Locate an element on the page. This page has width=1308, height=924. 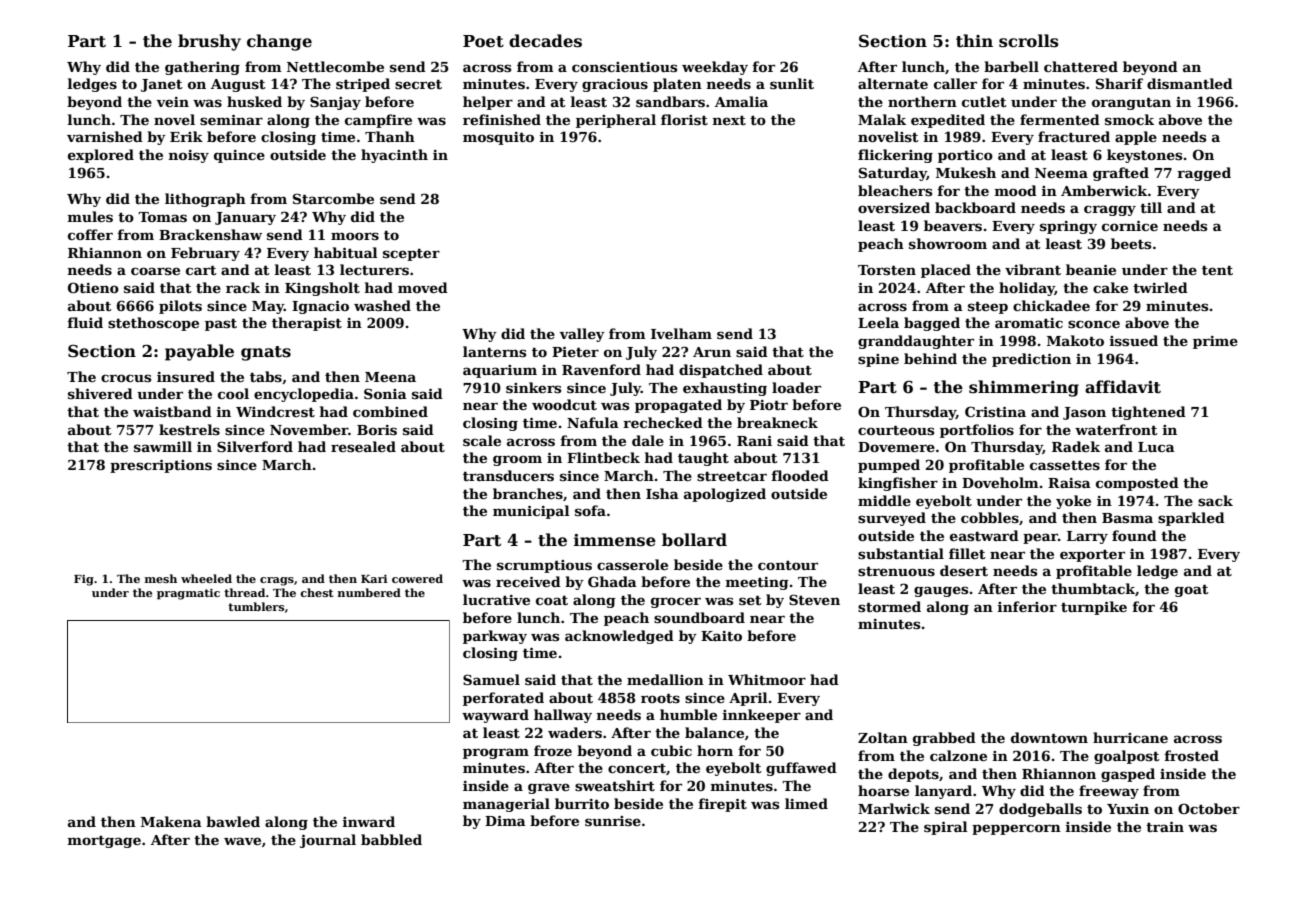
next is located at coordinates (729, 120).
